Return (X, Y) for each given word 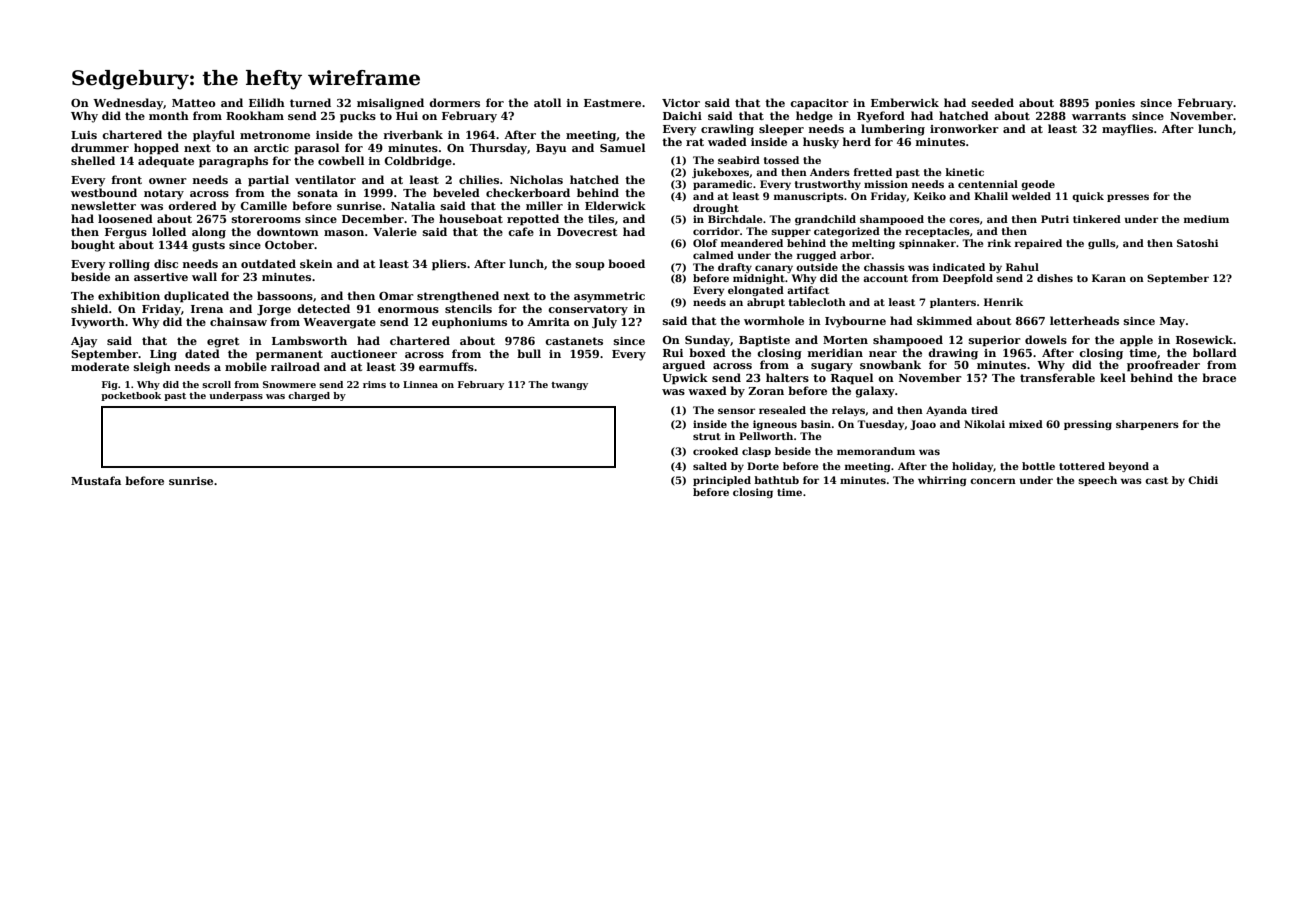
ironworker (964, 128)
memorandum (876, 451)
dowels (1046, 339)
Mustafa (96, 480)
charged (309, 396)
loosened (125, 218)
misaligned (390, 104)
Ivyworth (98, 323)
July (604, 323)
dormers (454, 102)
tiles (601, 218)
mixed (1026, 424)
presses (1128, 198)
